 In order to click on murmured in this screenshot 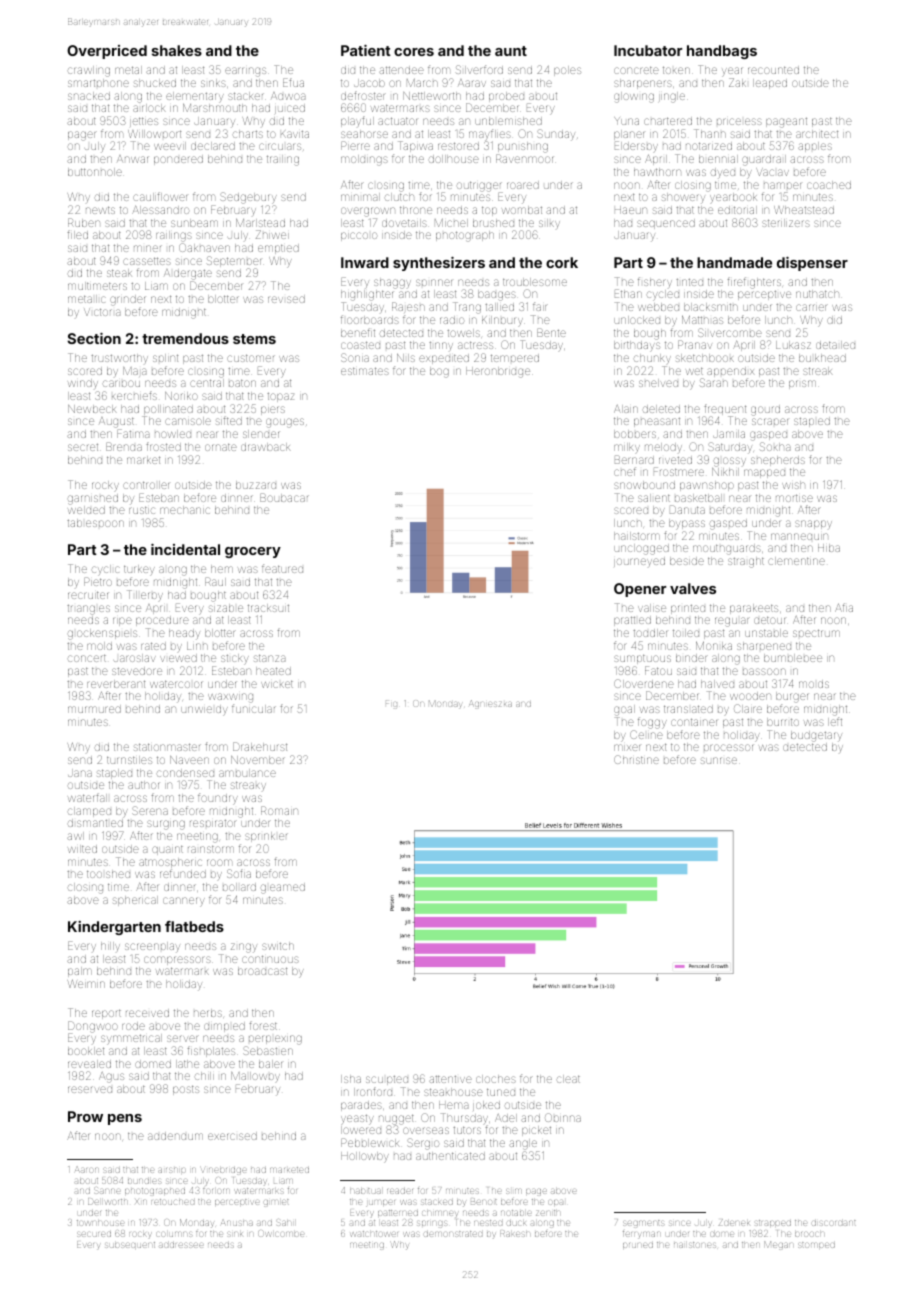, I will do `click(94, 709)`.
